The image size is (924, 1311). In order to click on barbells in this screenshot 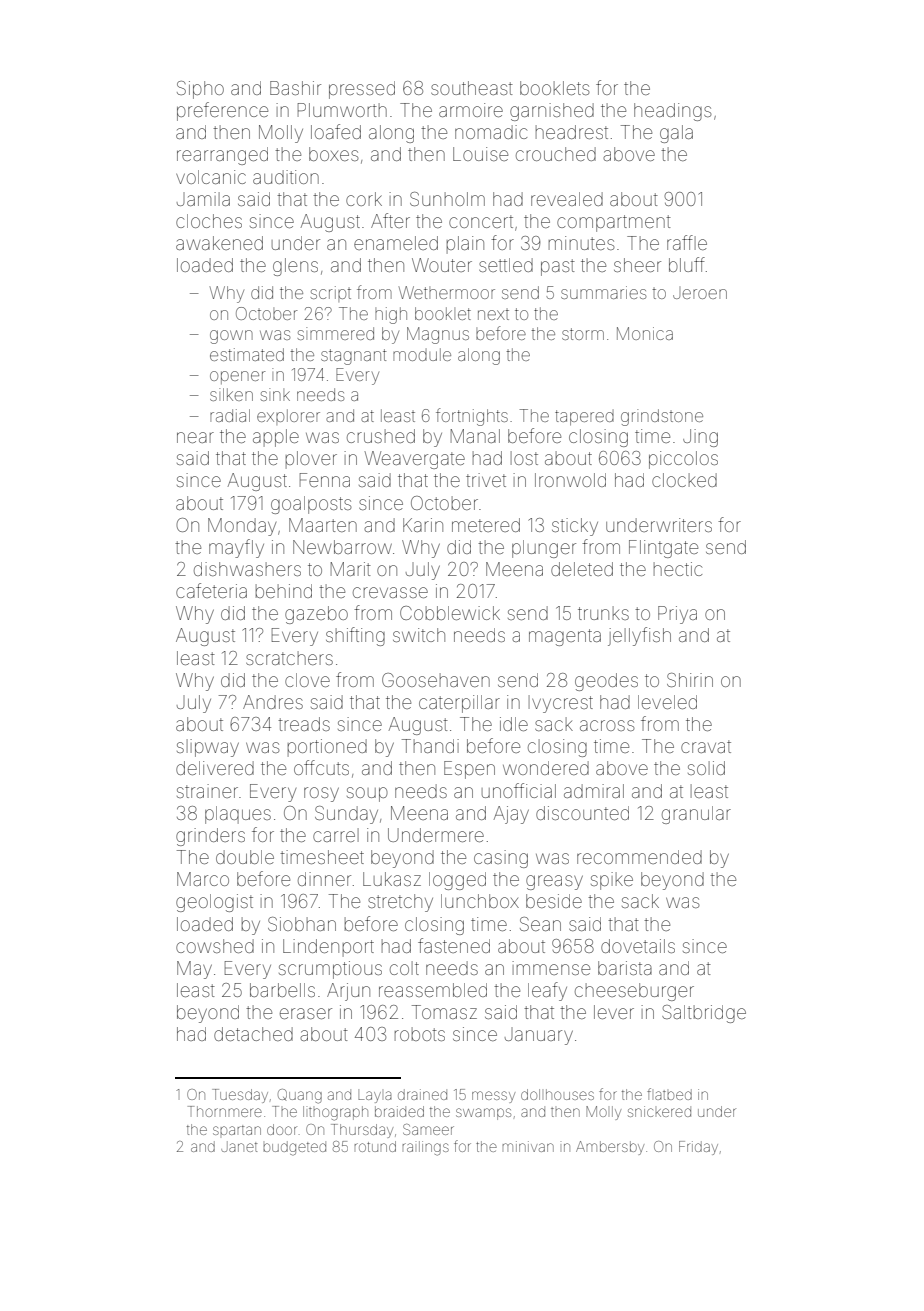, I will do `click(282, 990)`.
